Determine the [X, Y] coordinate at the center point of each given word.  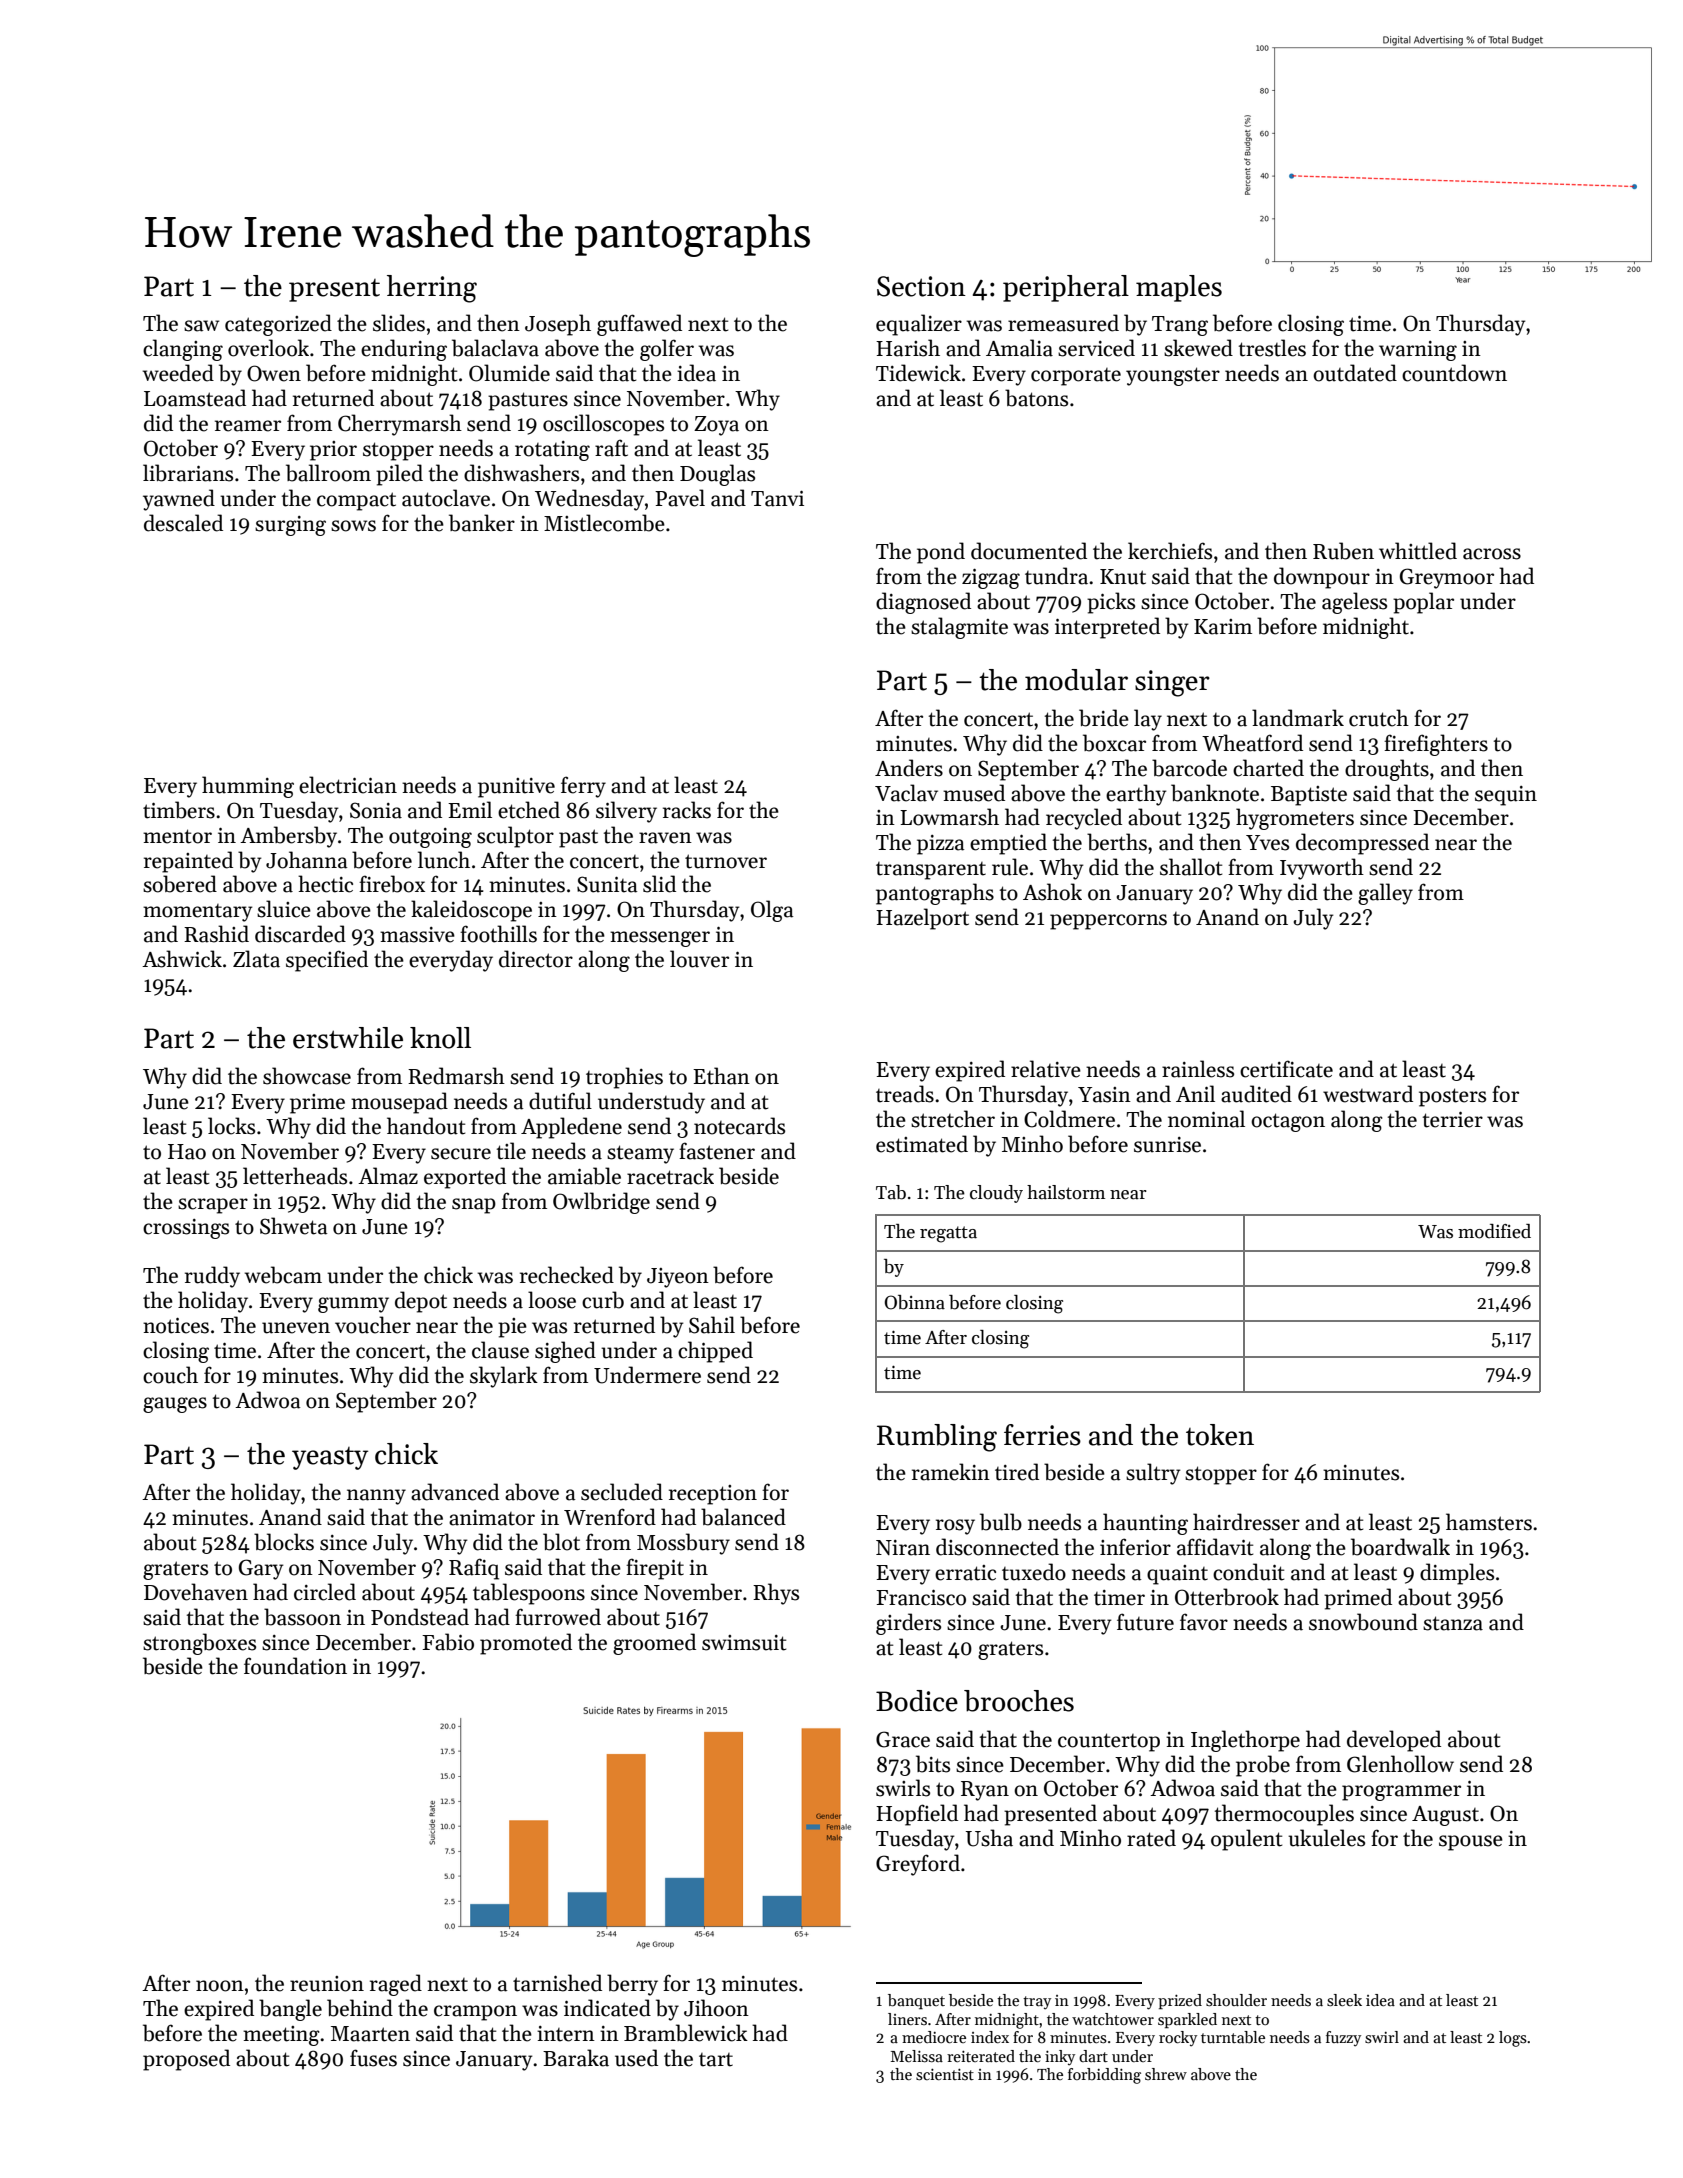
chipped [715, 1352]
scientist [945, 2074]
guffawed [639, 325]
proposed [186, 2060]
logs [1513, 2039]
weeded [178, 373]
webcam [283, 1275]
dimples [1457, 1574]
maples [1179, 288]
